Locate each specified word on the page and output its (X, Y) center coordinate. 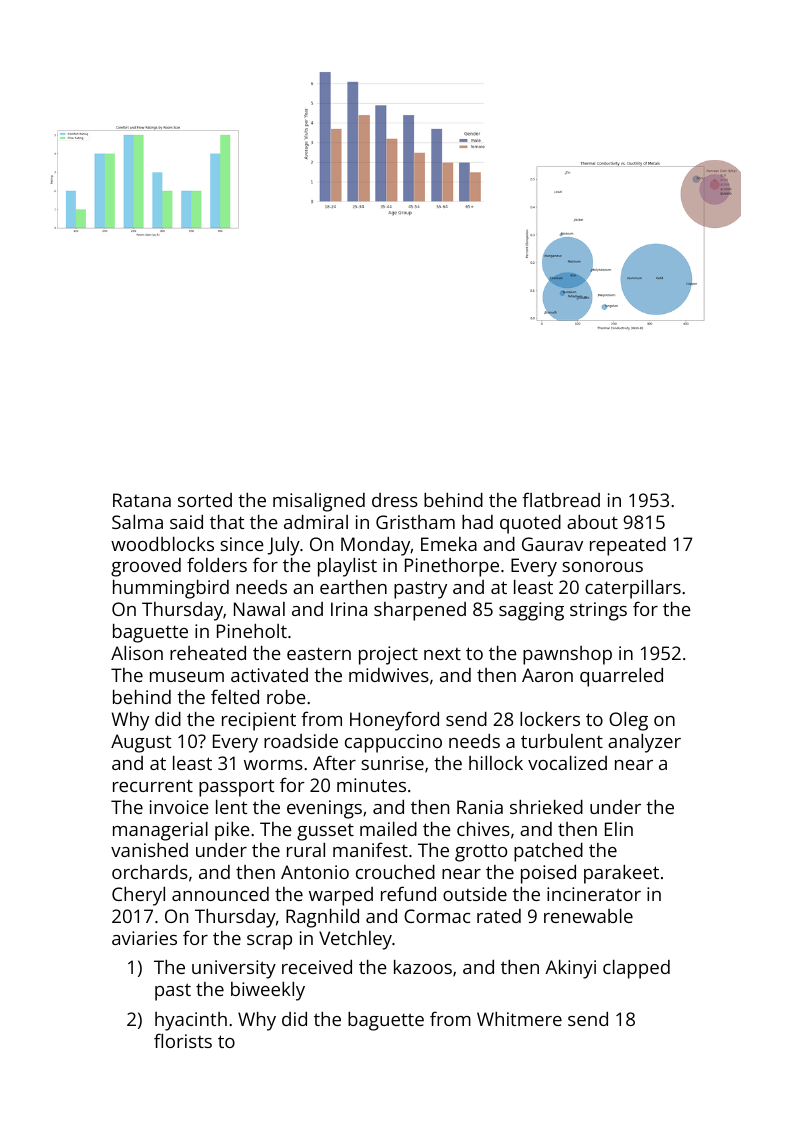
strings (598, 611)
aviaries (144, 938)
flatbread (561, 499)
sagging (531, 611)
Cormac (437, 916)
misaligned (319, 502)
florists (183, 1040)
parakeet (621, 874)
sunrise (392, 763)
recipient (259, 721)
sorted (205, 500)
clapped (636, 969)
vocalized (567, 763)
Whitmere (519, 1019)
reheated (208, 653)
